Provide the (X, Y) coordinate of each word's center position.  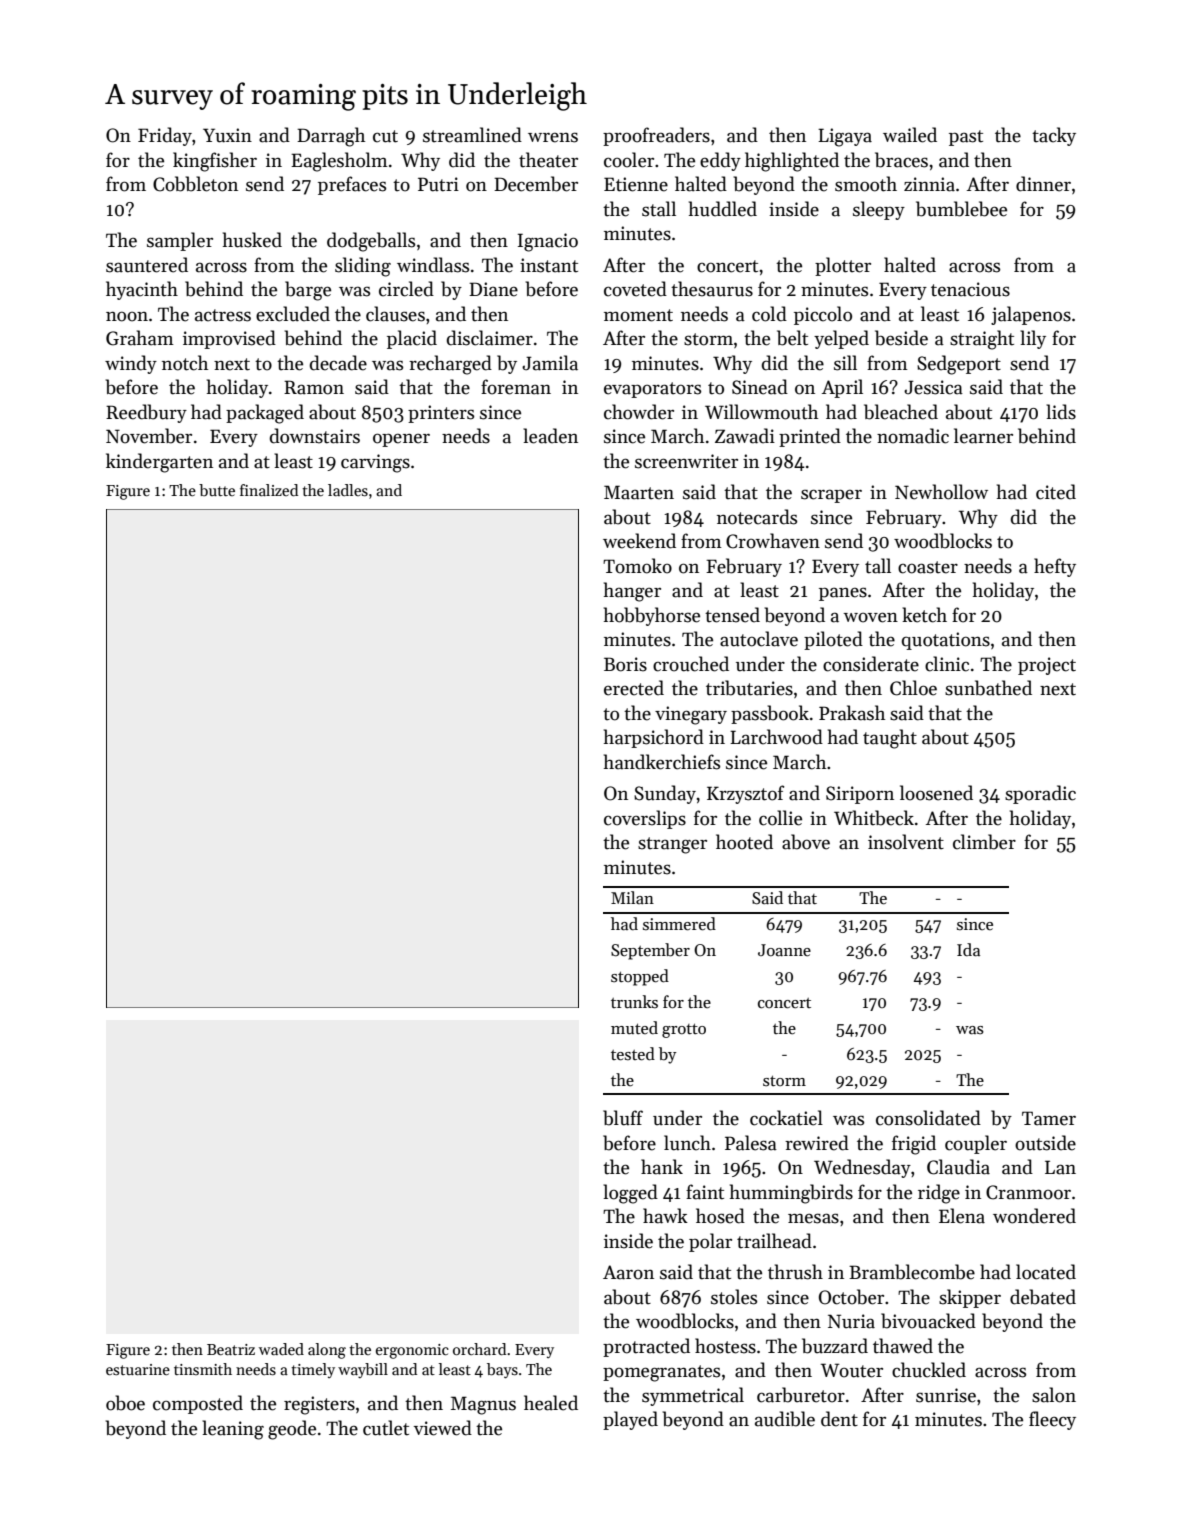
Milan (632, 897)
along (327, 1351)
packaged (265, 414)
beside (901, 338)
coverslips (645, 819)
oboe (125, 1403)
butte (217, 490)
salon (1054, 1395)
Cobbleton (195, 184)
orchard (479, 1349)
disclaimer (490, 338)
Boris (625, 664)
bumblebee (961, 209)
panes (843, 594)
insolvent (906, 842)
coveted (635, 289)
